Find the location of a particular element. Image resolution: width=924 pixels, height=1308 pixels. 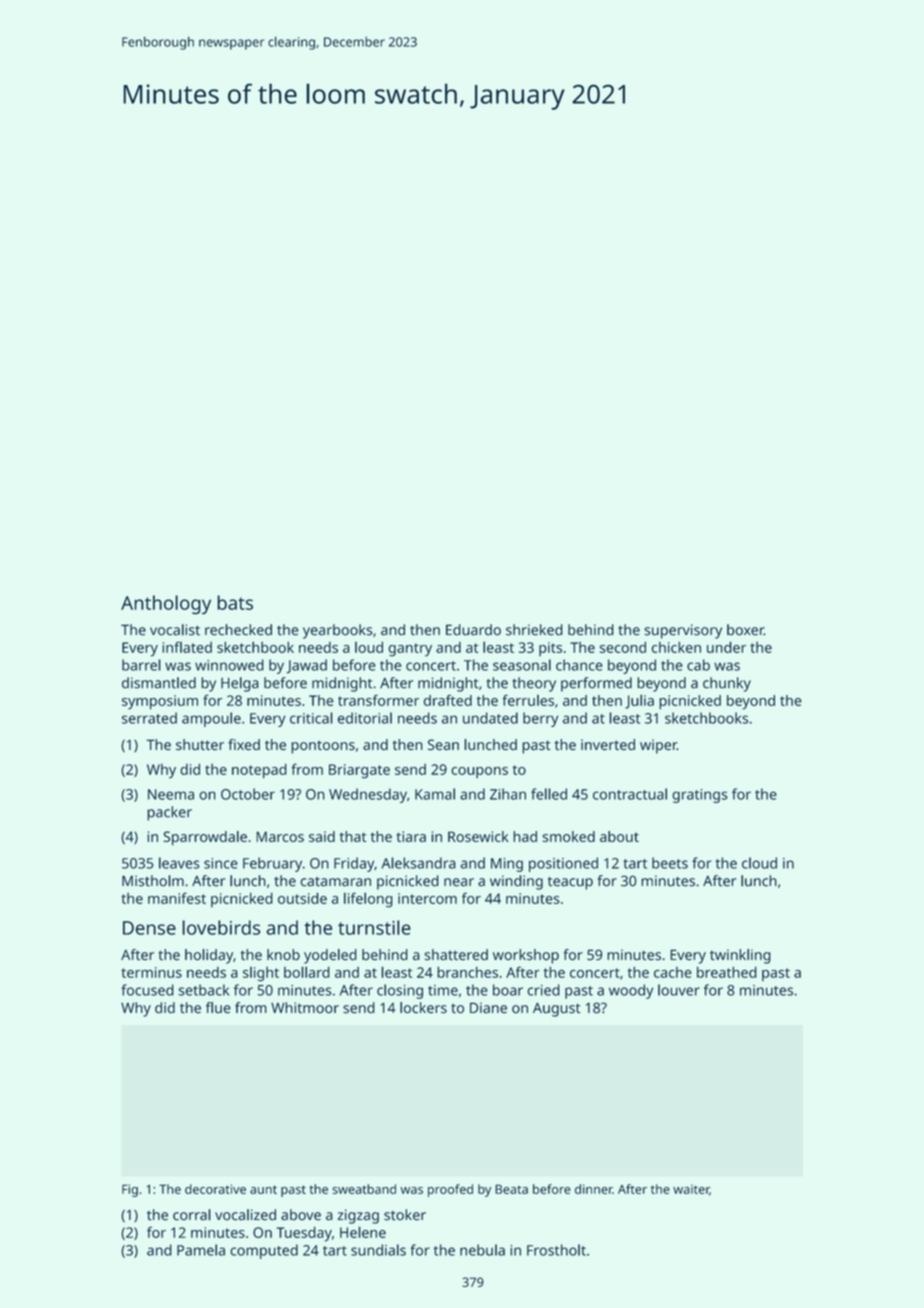

vocalized is located at coordinates (245, 1215).
